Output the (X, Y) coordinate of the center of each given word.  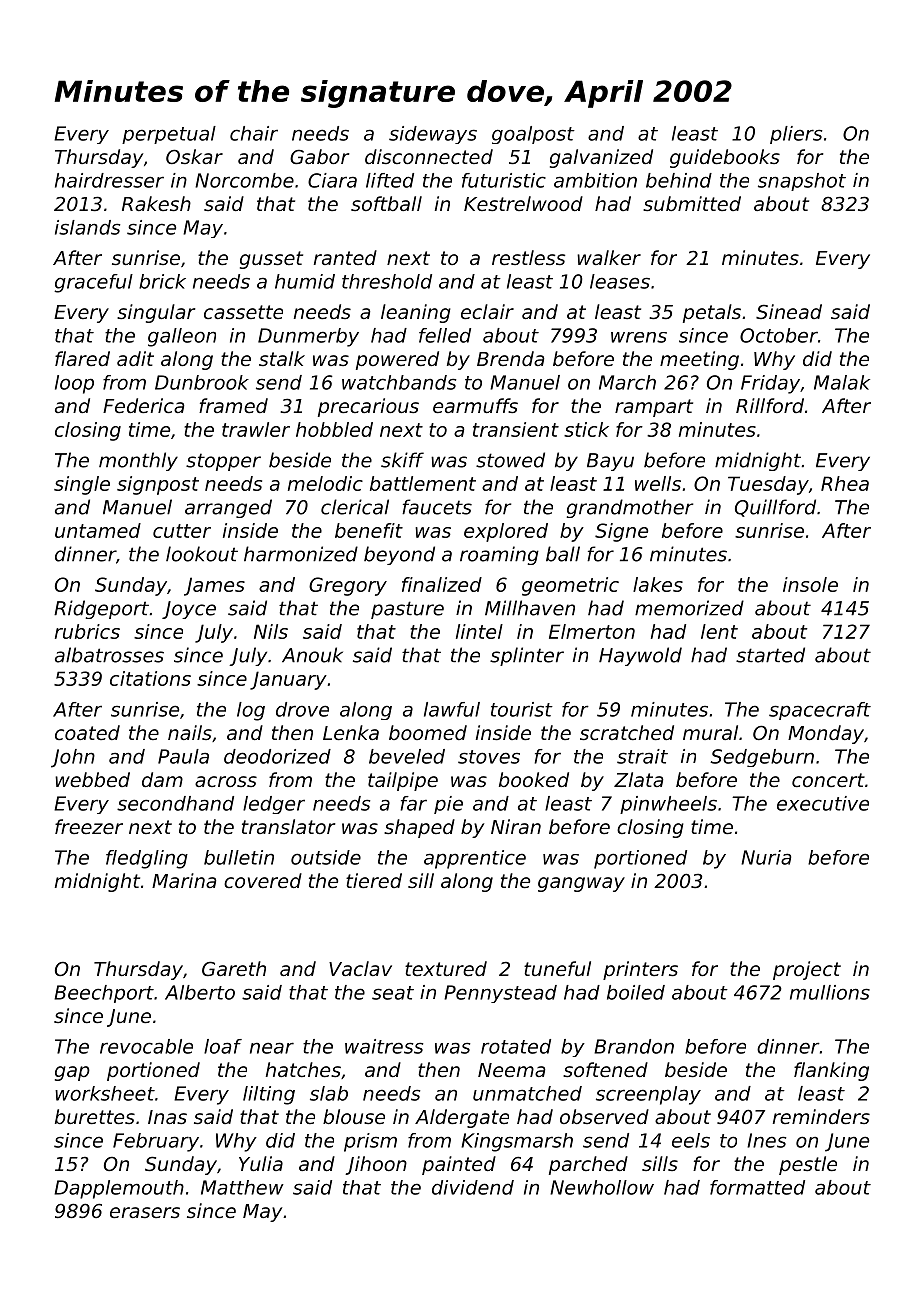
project (807, 970)
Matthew (242, 1187)
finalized (442, 584)
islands (87, 227)
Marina (184, 880)
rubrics (87, 631)
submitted (692, 203)
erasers (145, 1212)
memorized (689, 608)
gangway (581, 884)
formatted (757, 1187)
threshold (387, 281)
